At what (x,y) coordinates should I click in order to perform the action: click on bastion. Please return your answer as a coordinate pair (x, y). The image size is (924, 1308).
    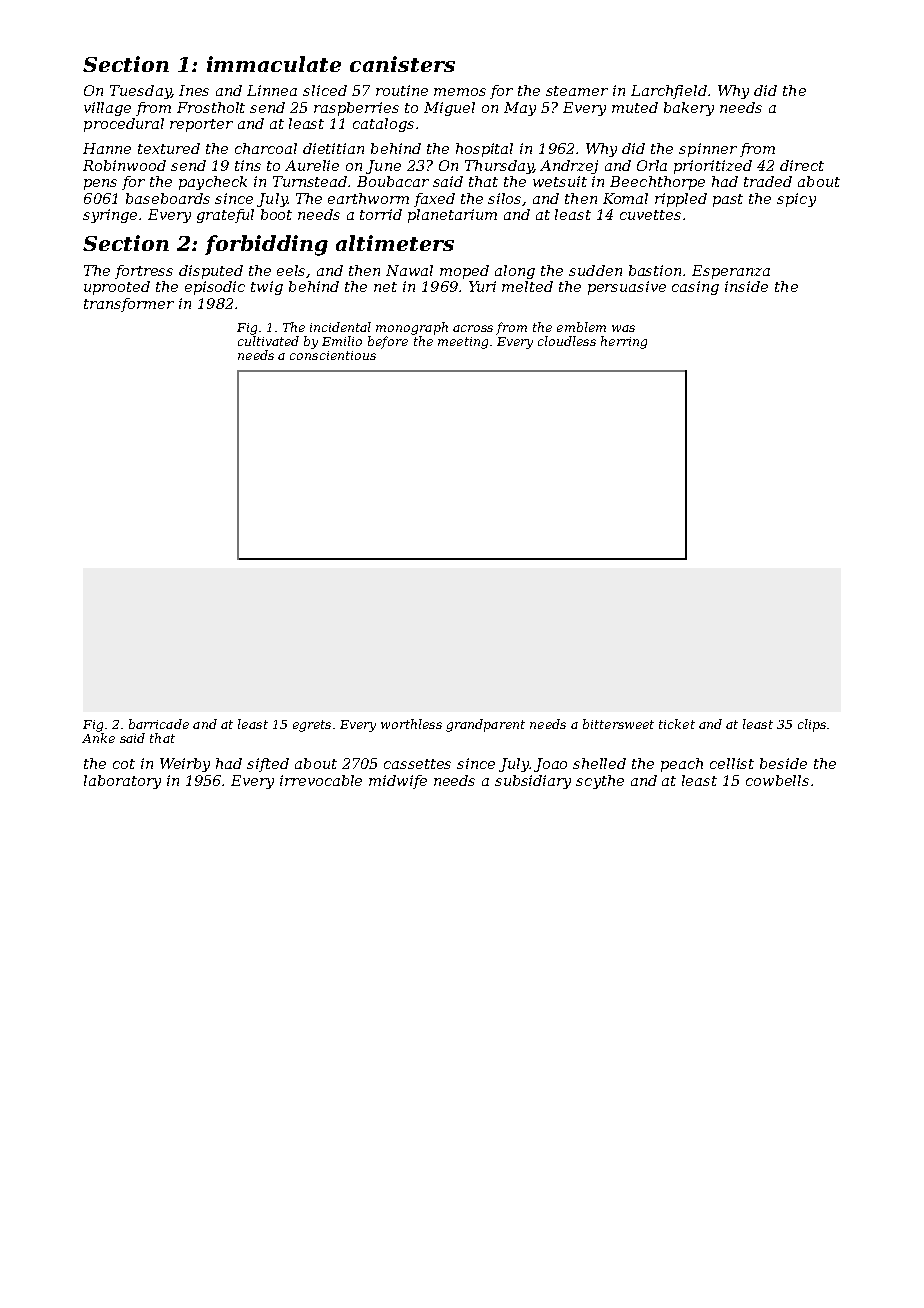
    Looking at the image, I should click on (655, 270).
